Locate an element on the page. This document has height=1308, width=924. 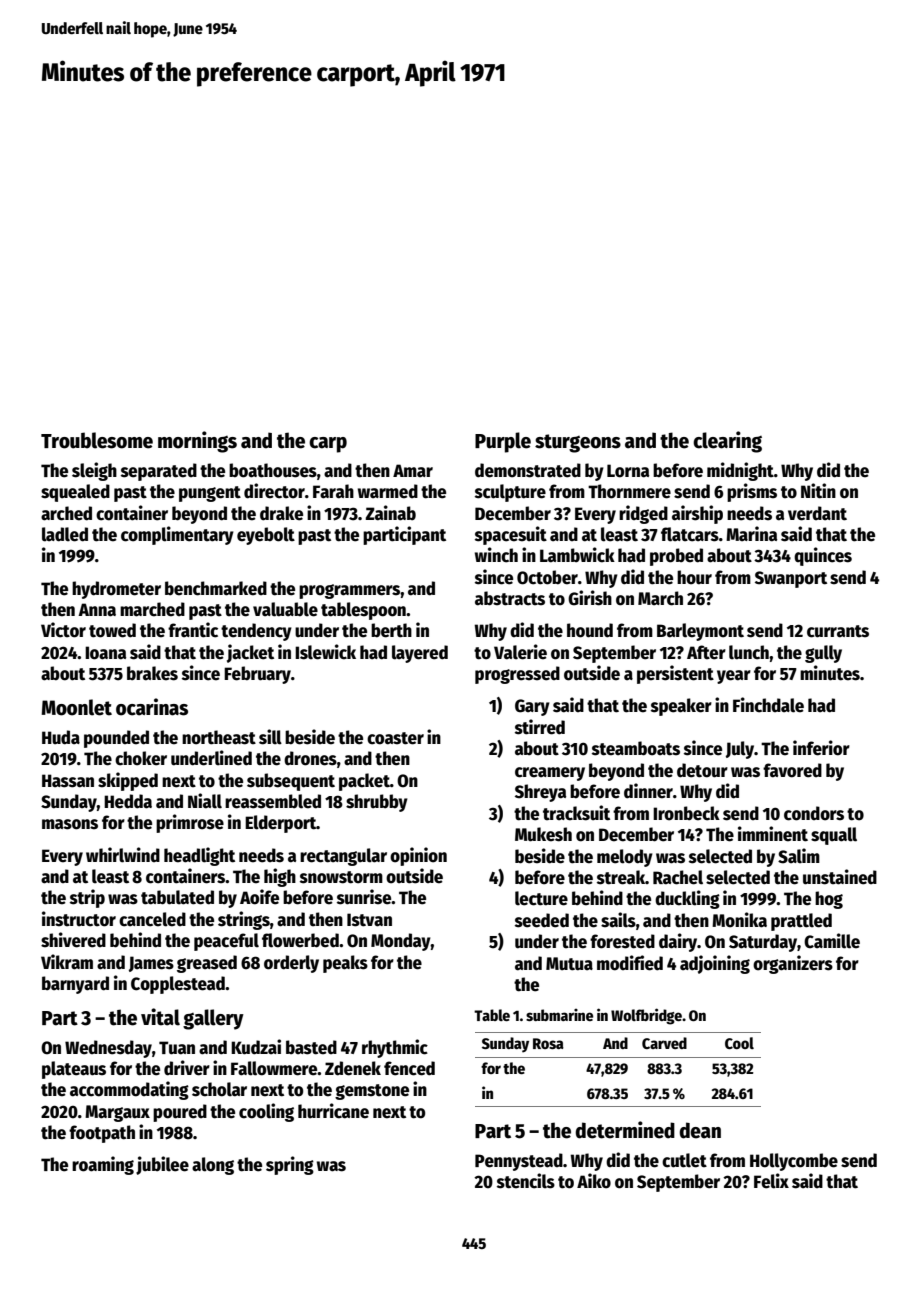
Monday is located at coordinates (401, 942).
